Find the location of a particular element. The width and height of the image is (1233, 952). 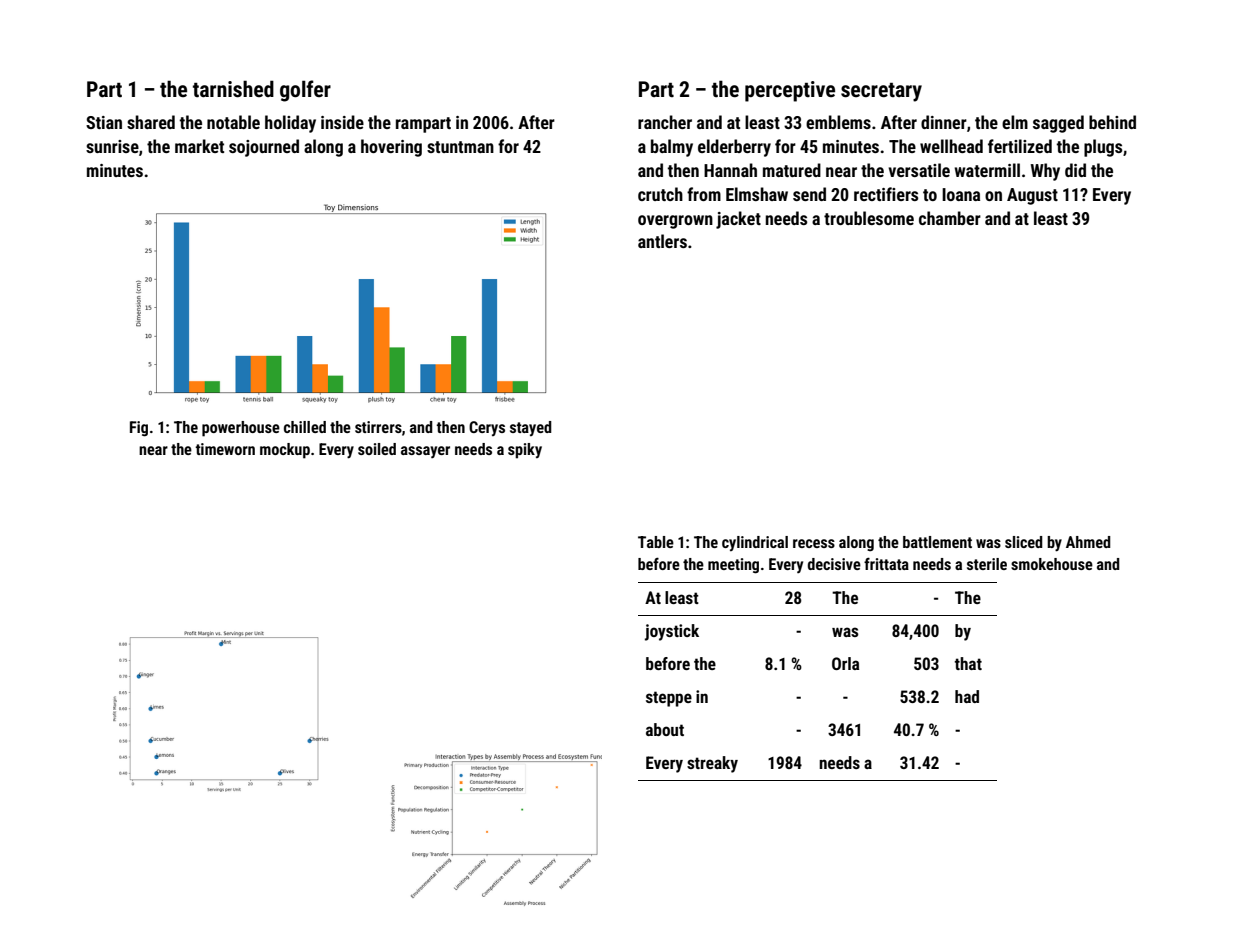

meeting is located at coordinates (733, 566).
